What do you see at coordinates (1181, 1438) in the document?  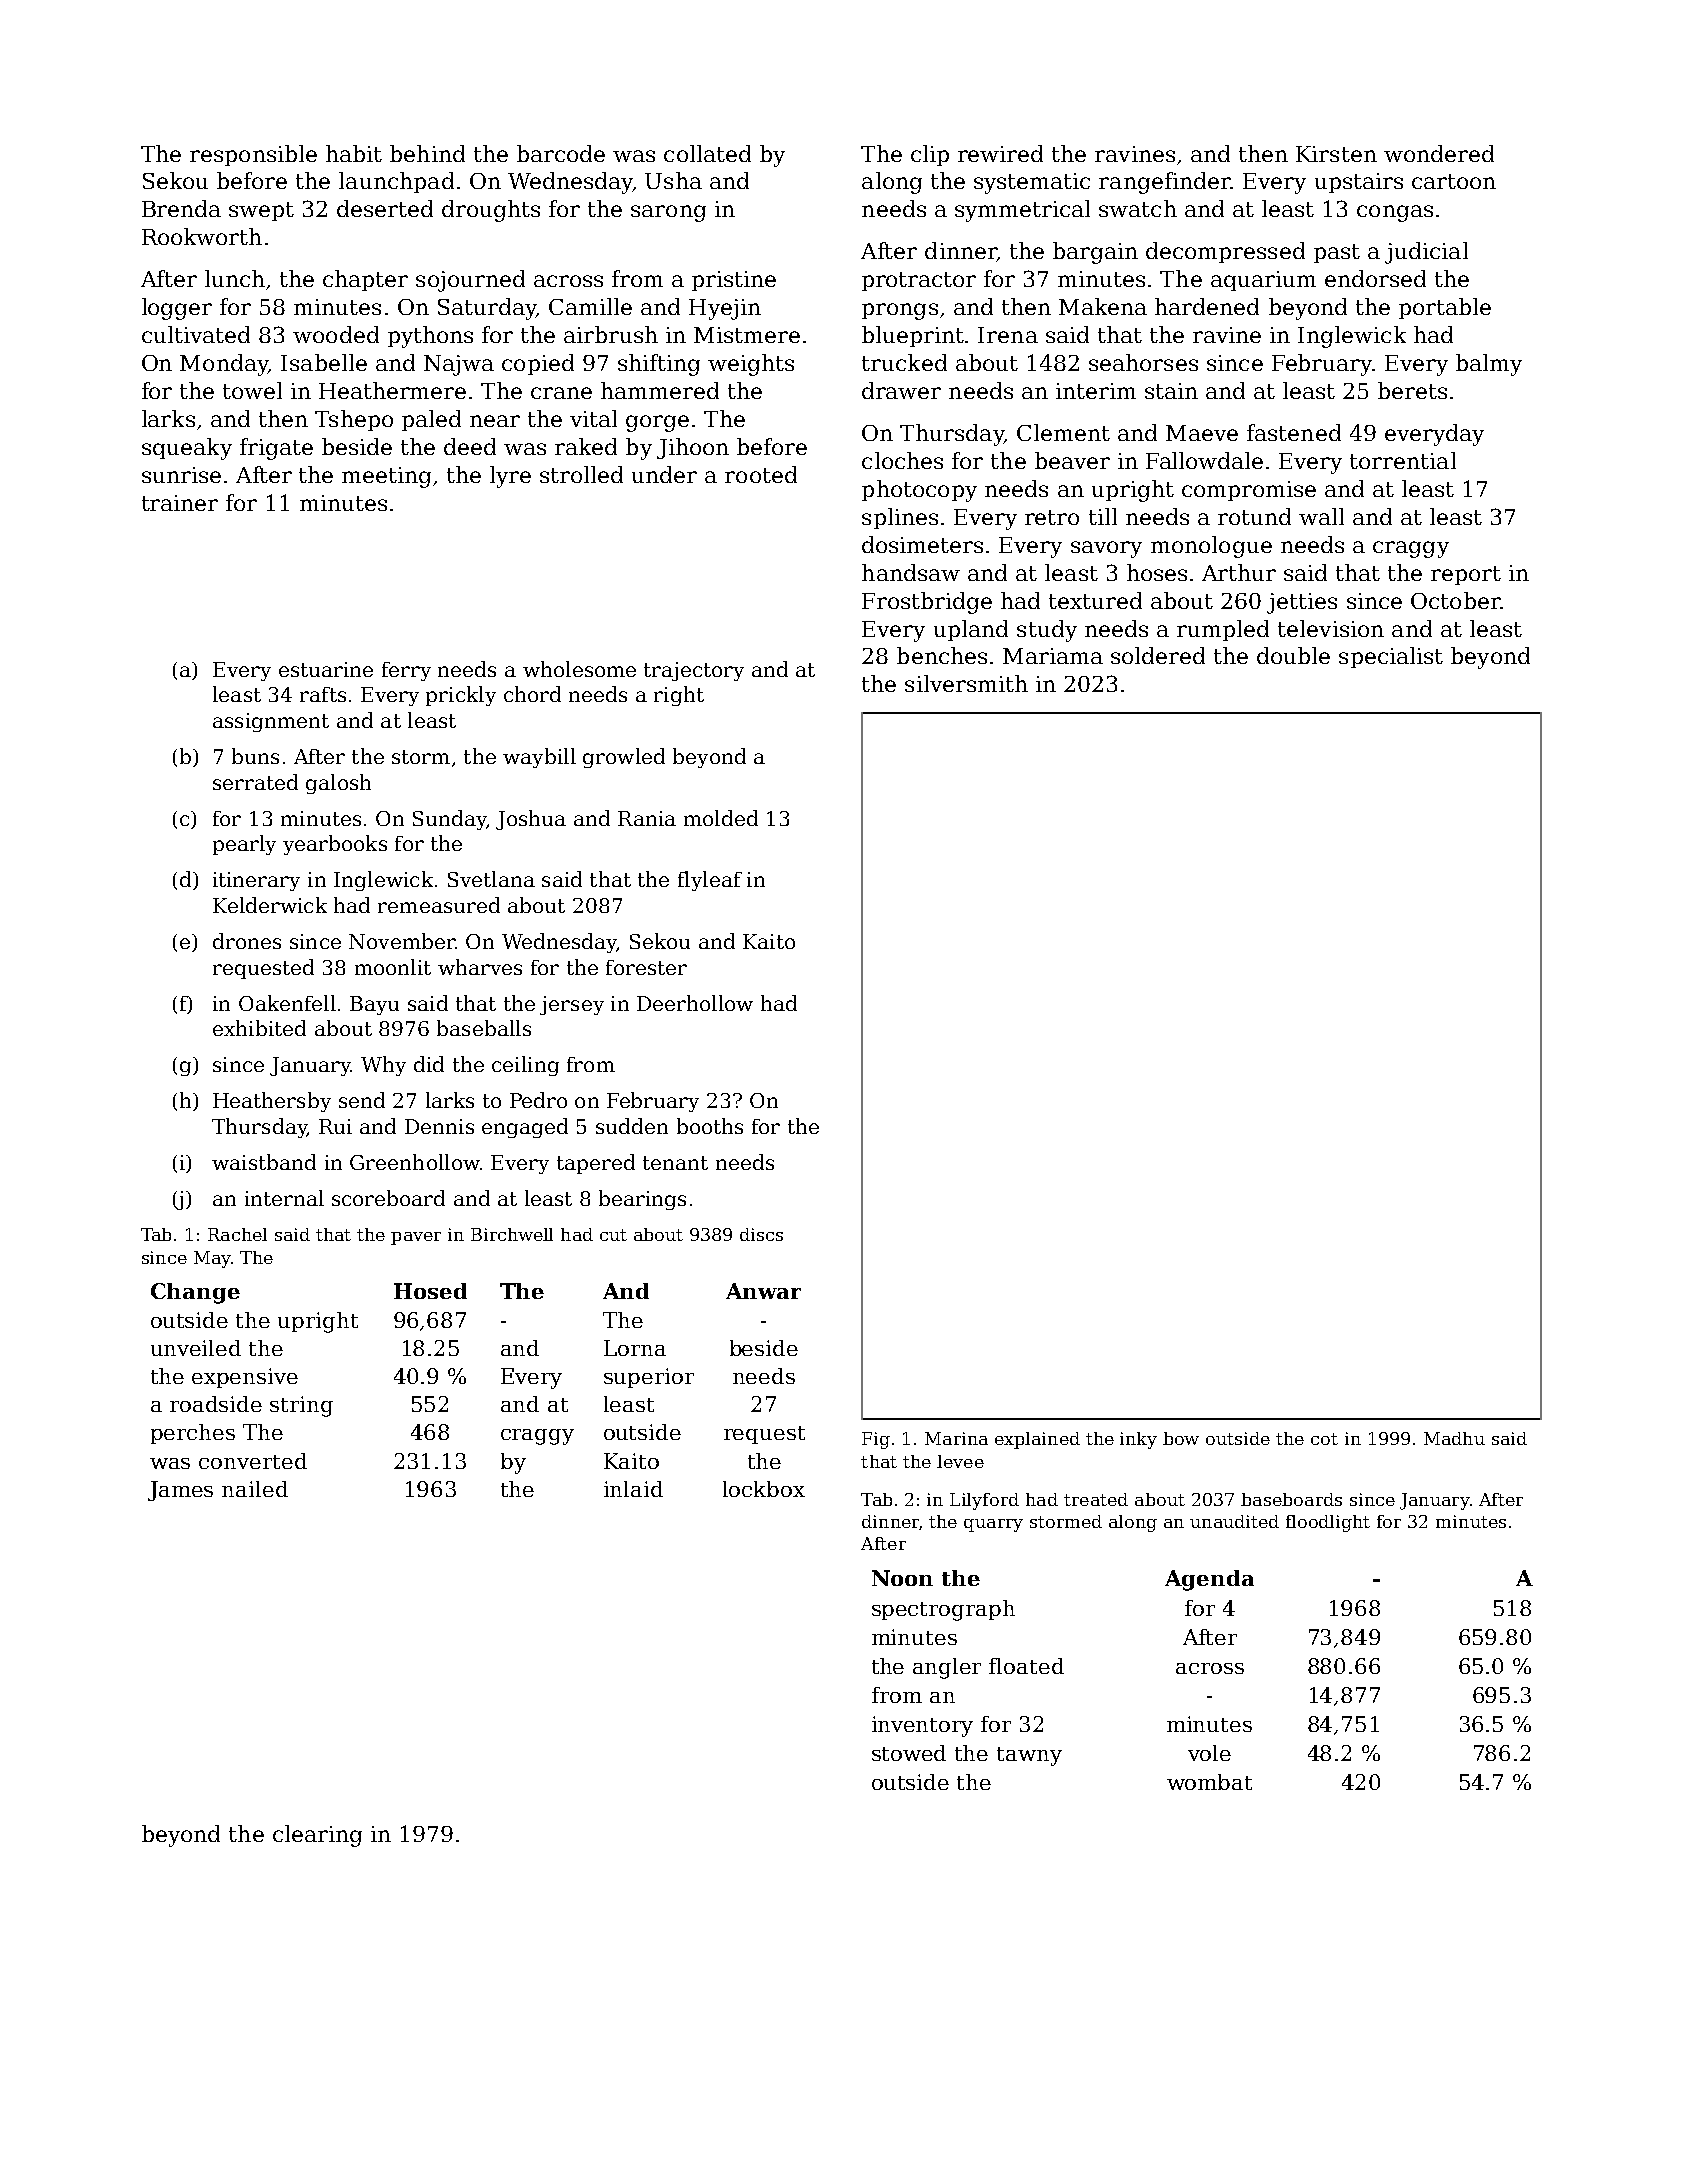 I see `bow` at bounding box center [1181, 1438].
